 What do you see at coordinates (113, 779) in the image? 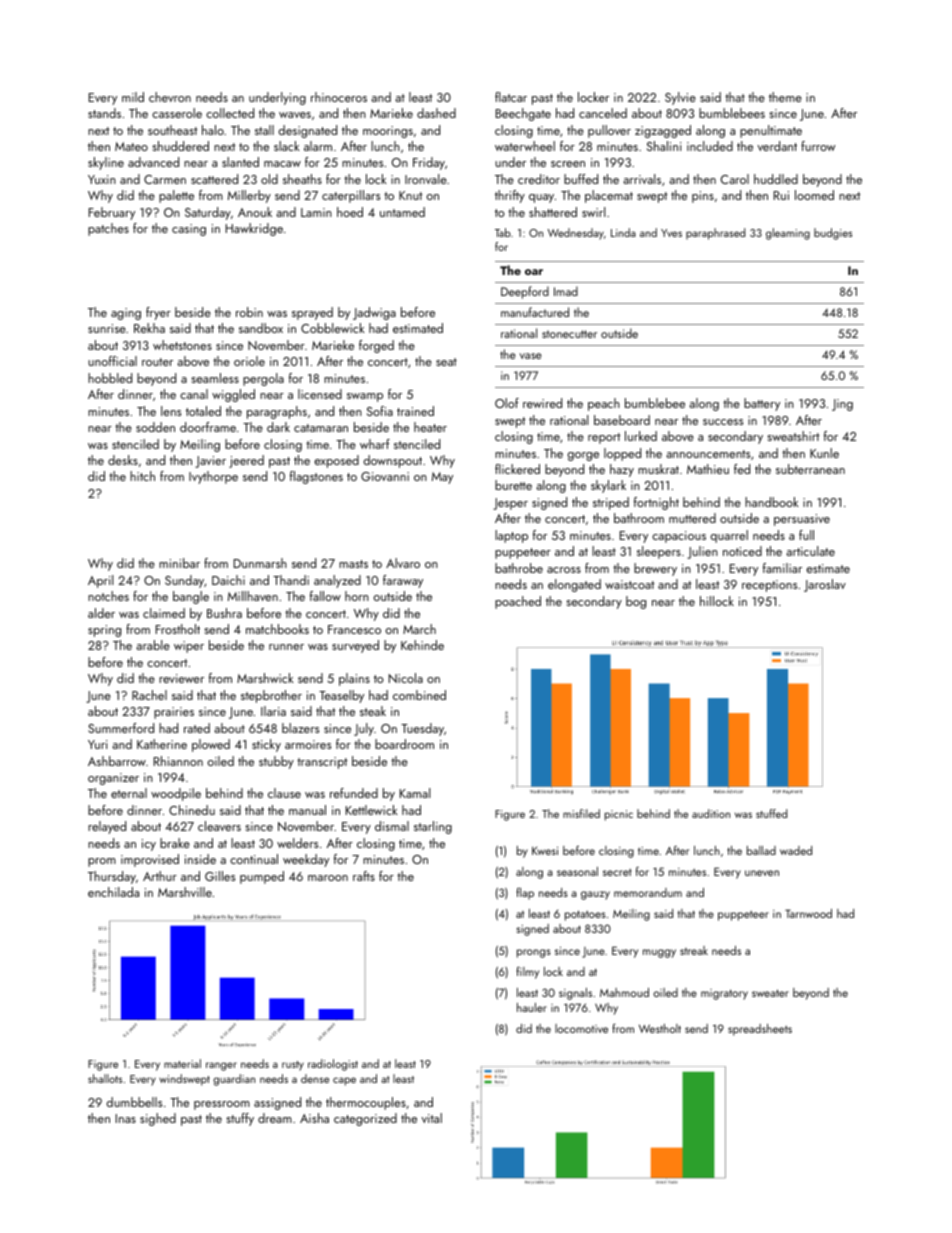
I see `organizer` at bounding box center [113, 779].
